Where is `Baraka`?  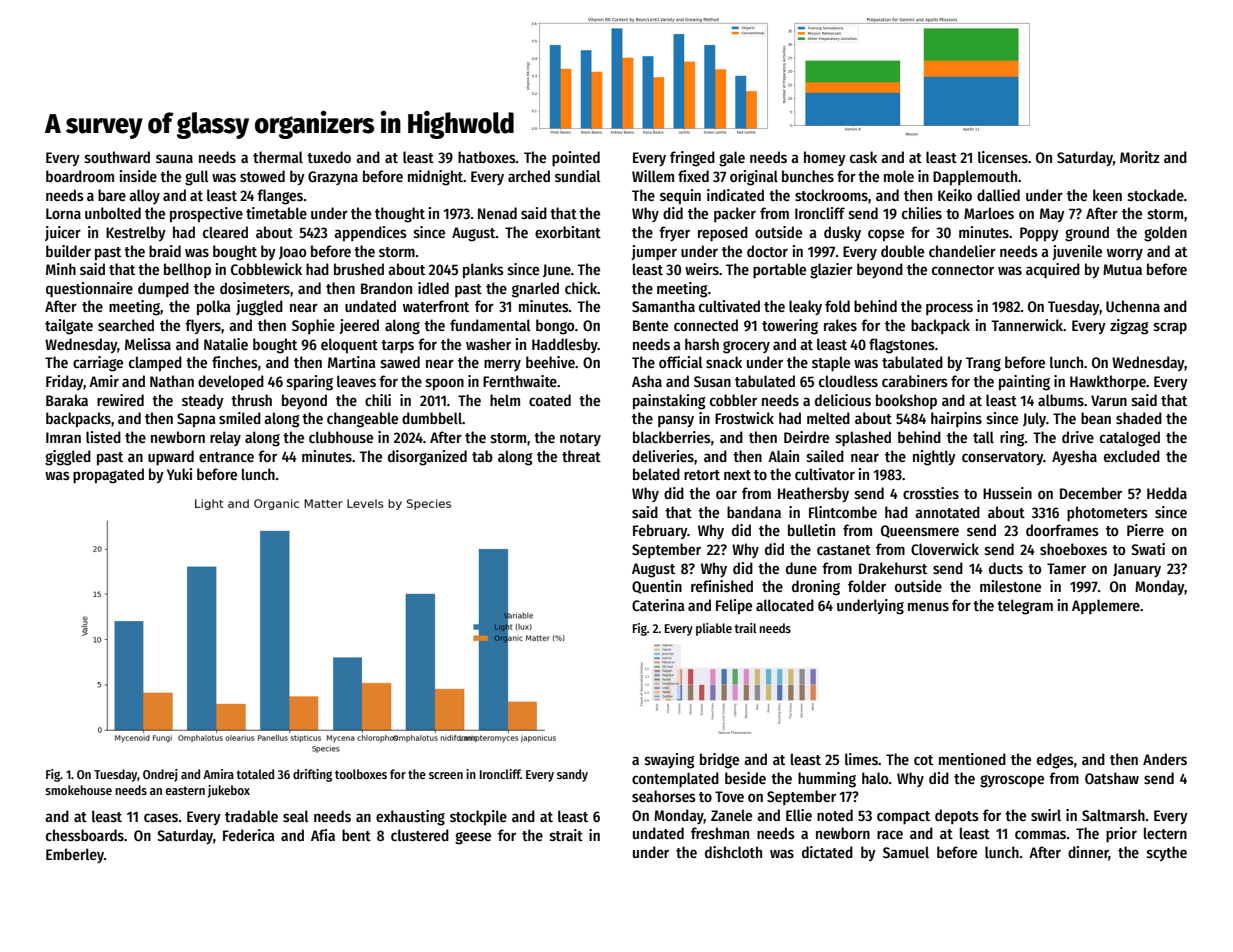 Baraka is located at coordinates (67, 400).
